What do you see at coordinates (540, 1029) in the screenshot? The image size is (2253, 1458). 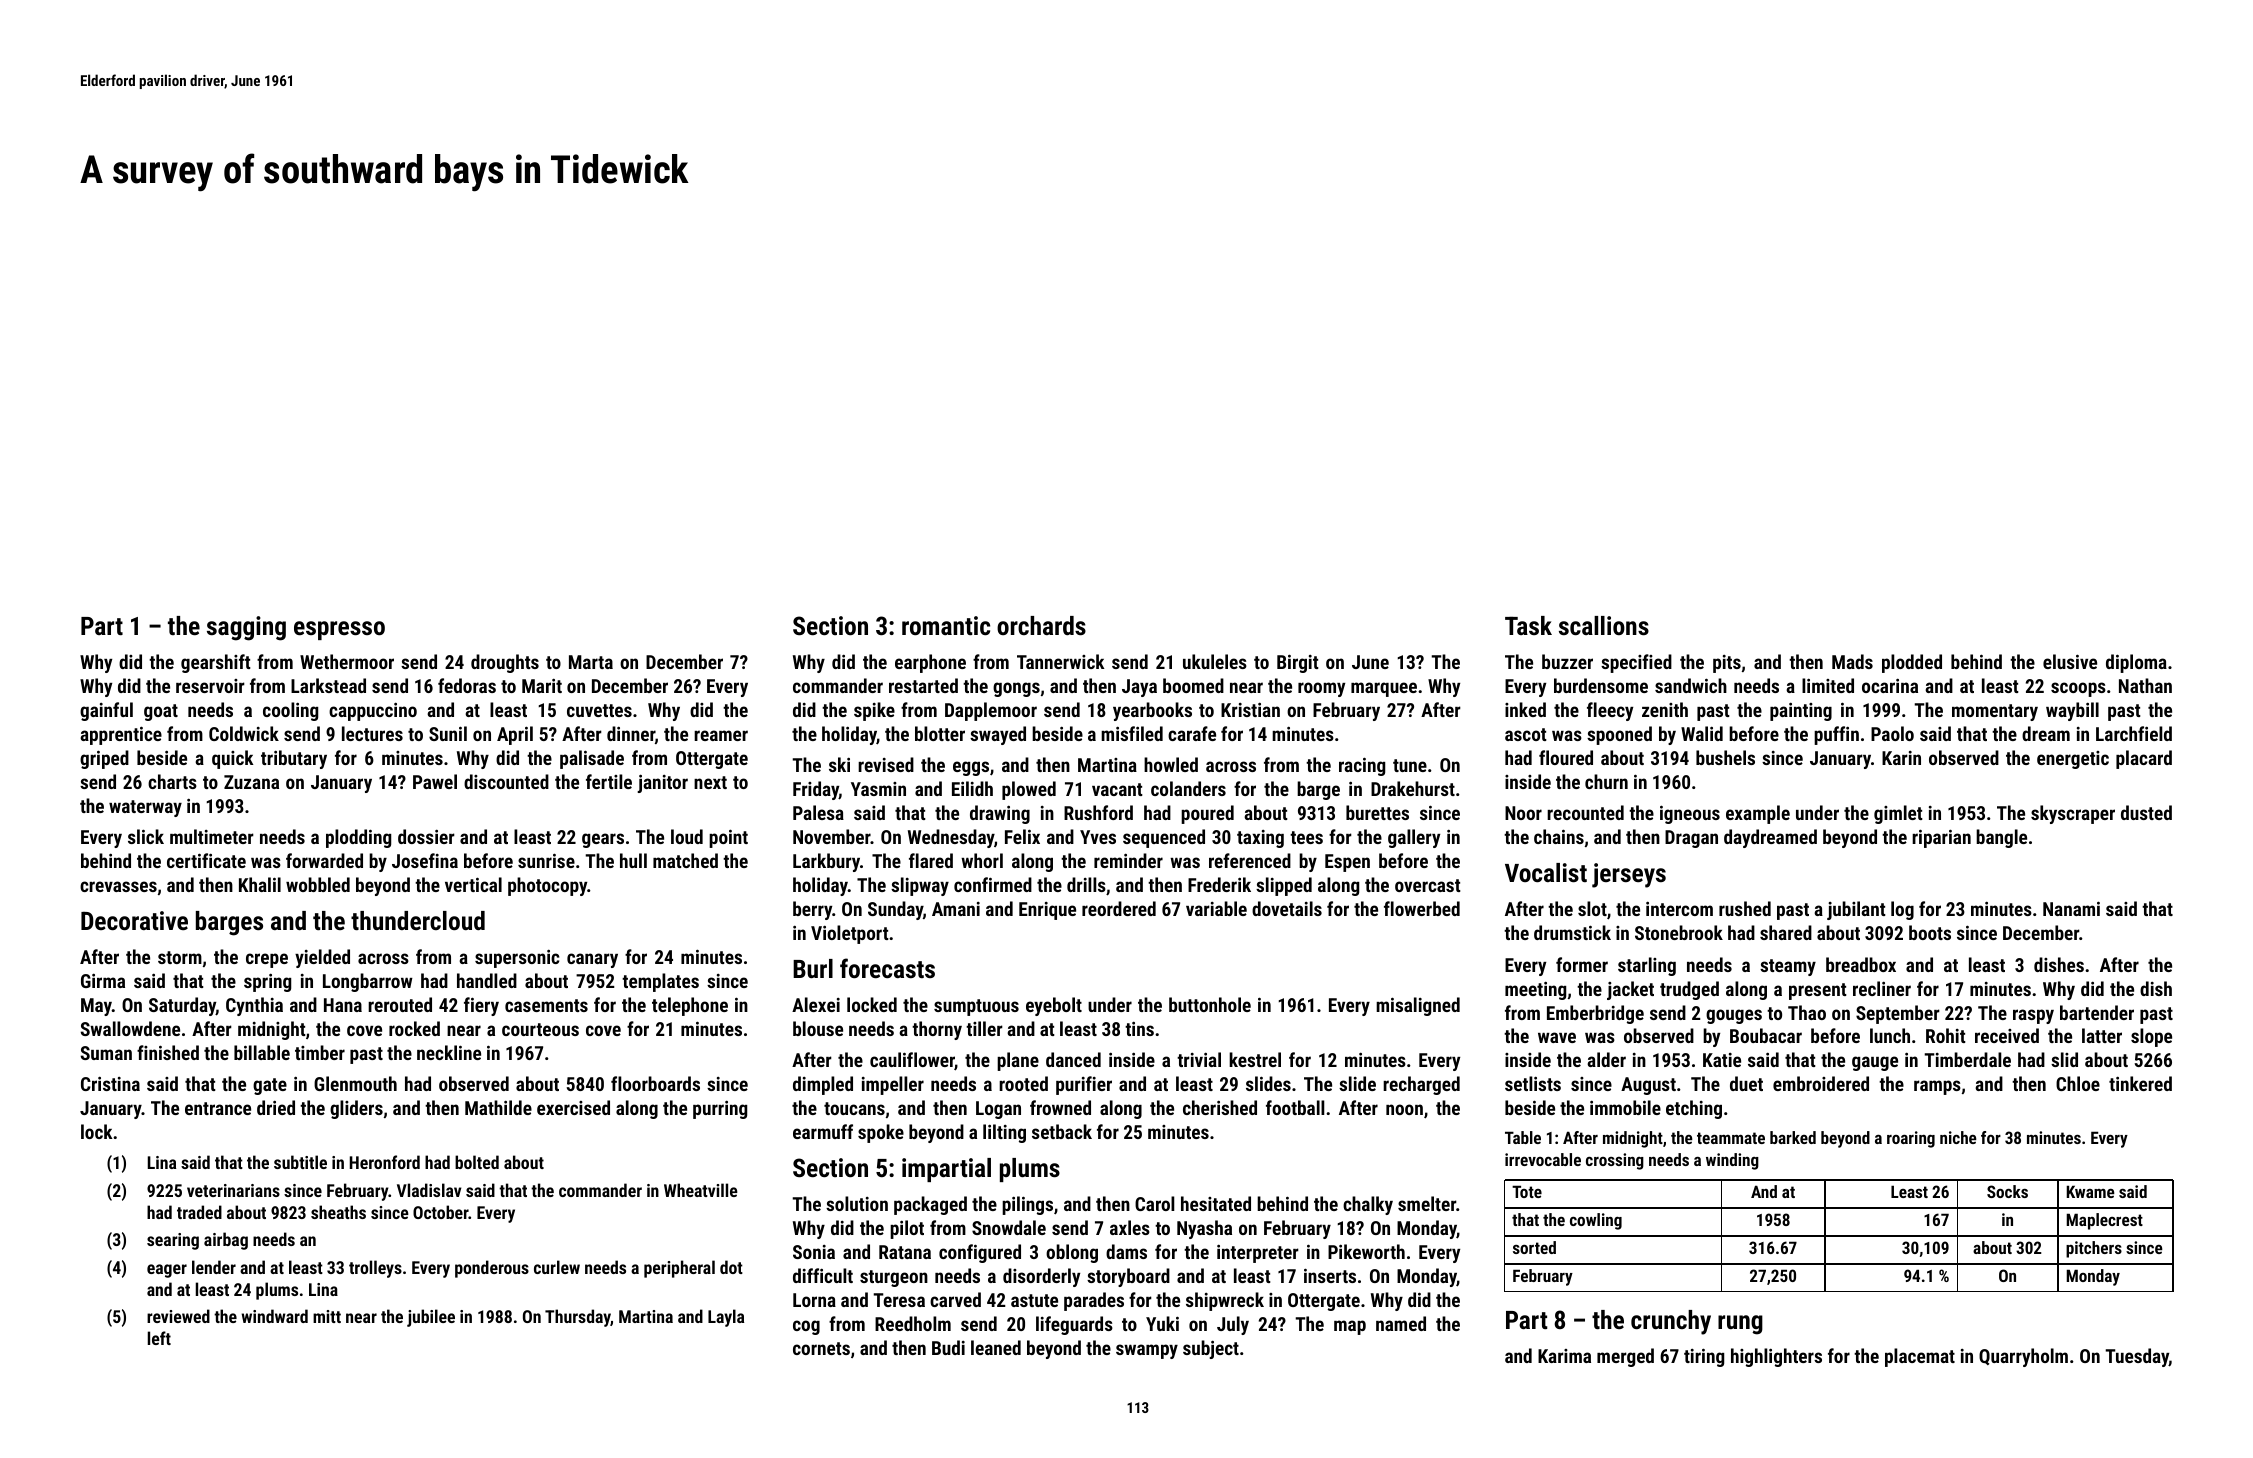 I see `courteous` at bounding box center [540, 1029].
